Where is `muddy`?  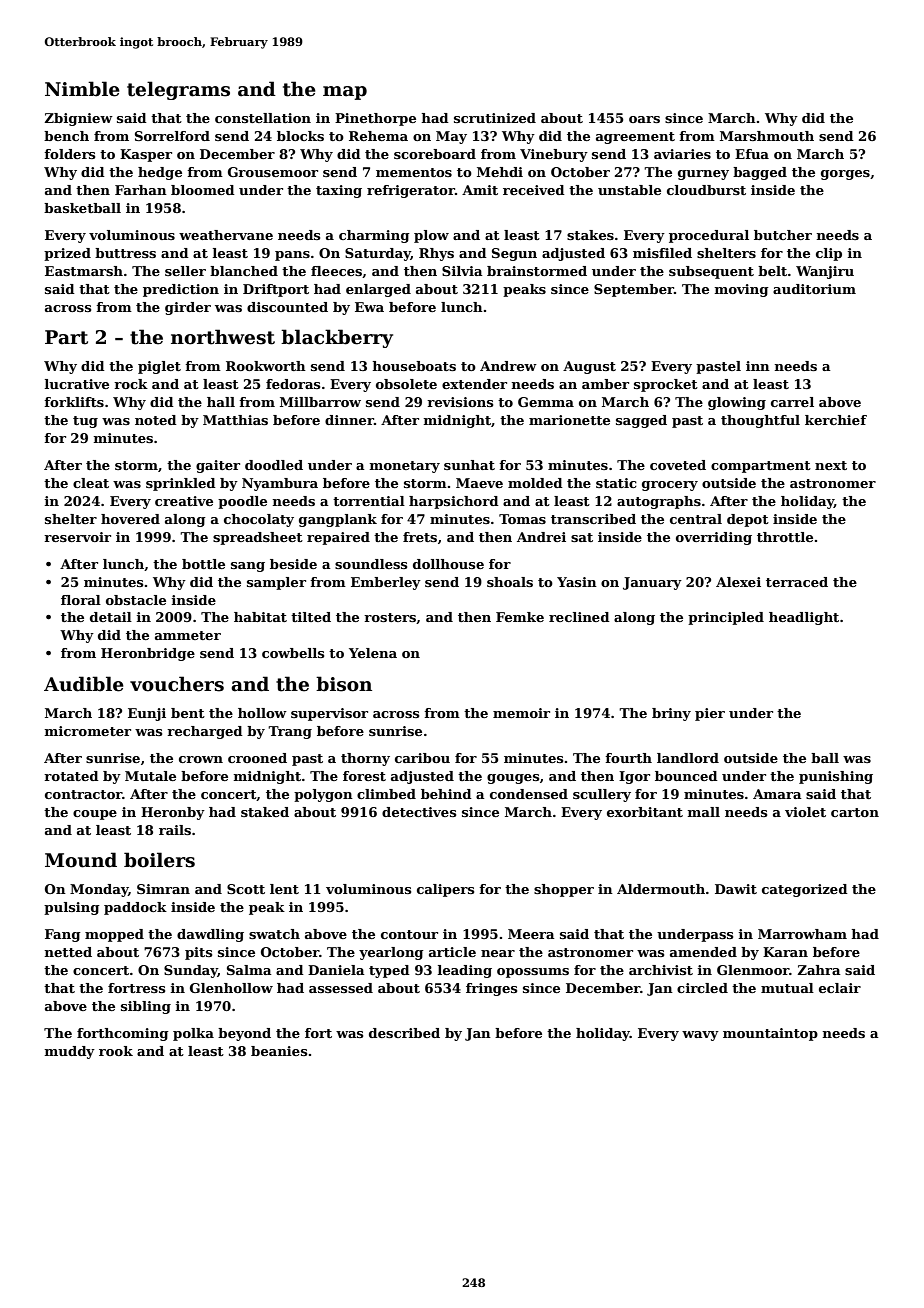 muddy is located at coordinates (70, 1052).
